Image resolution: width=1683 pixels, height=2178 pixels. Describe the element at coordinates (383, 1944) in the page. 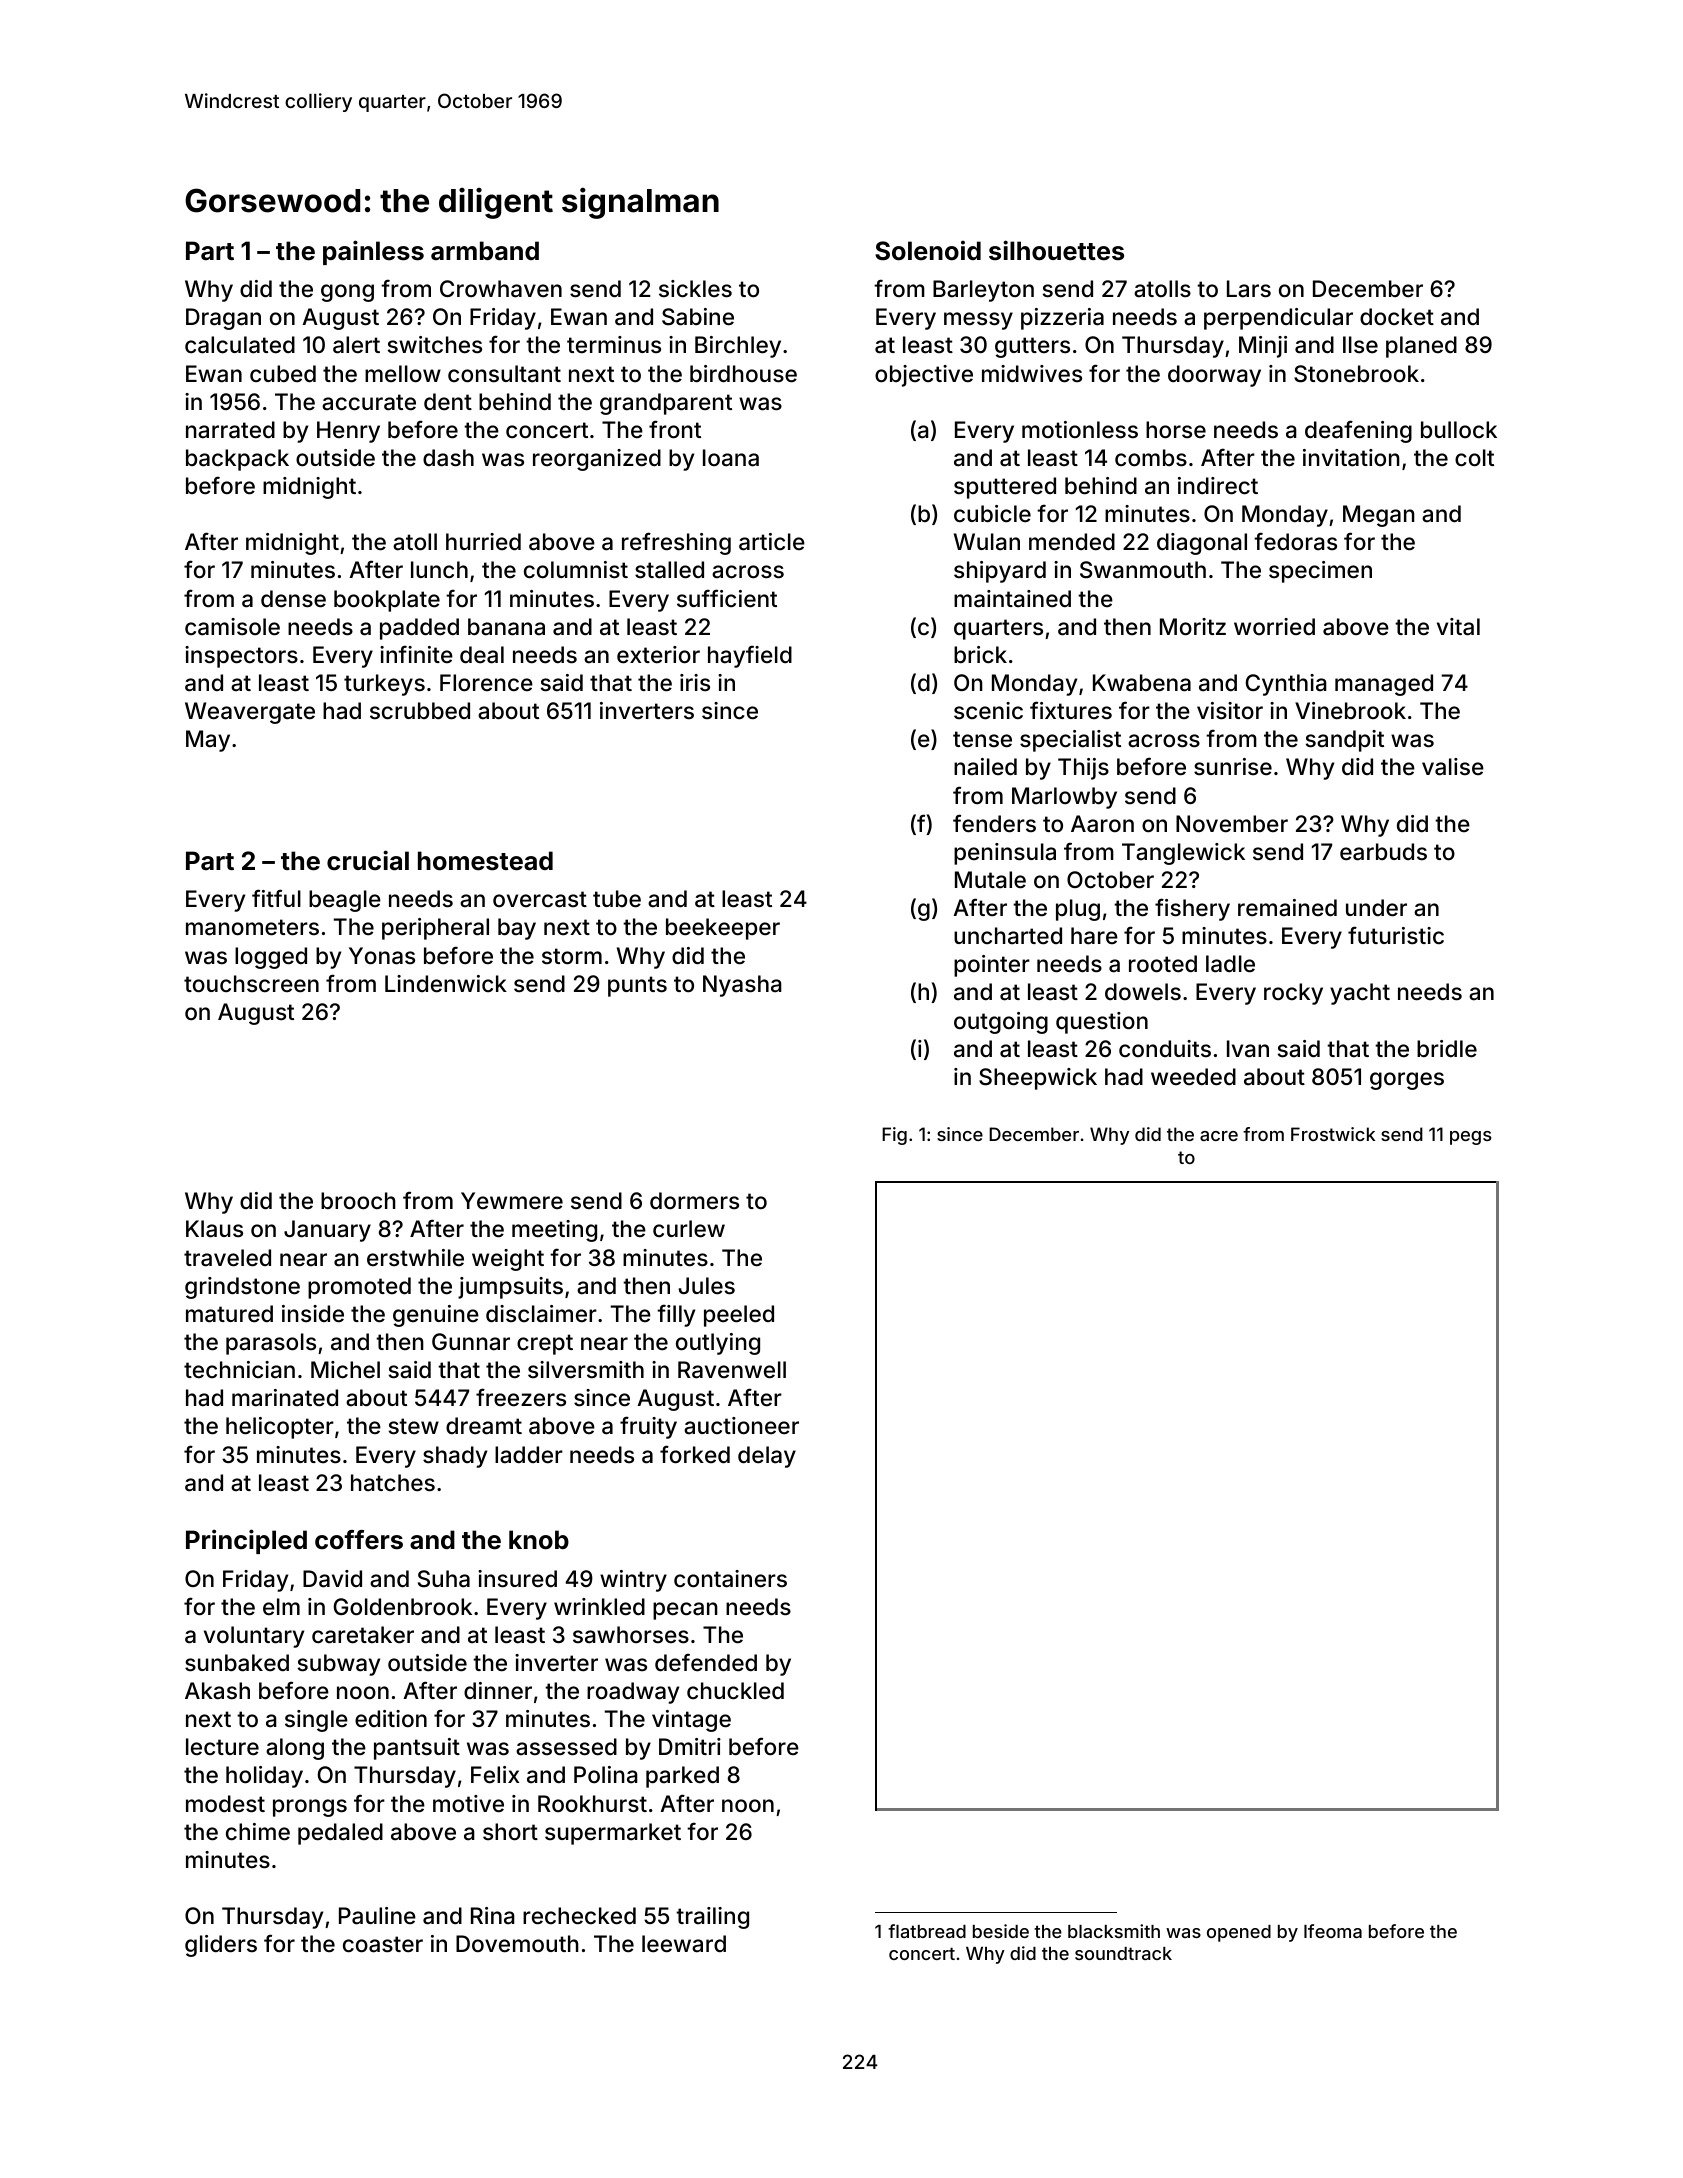

I see `coaster` at that location.
